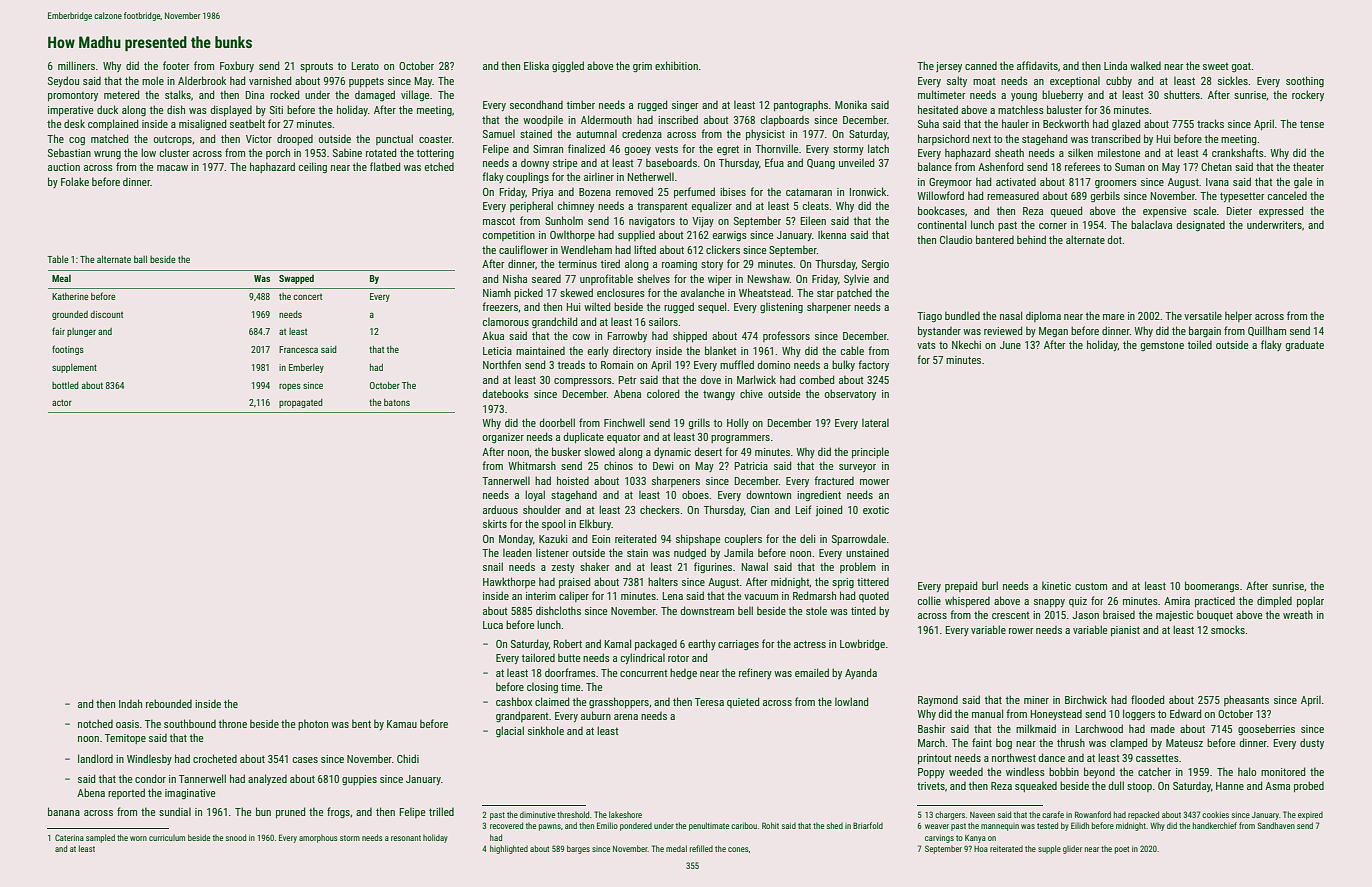 The height and width of the screenshot is (887, 1372). I want to click on bottled, so click(65, 385).
